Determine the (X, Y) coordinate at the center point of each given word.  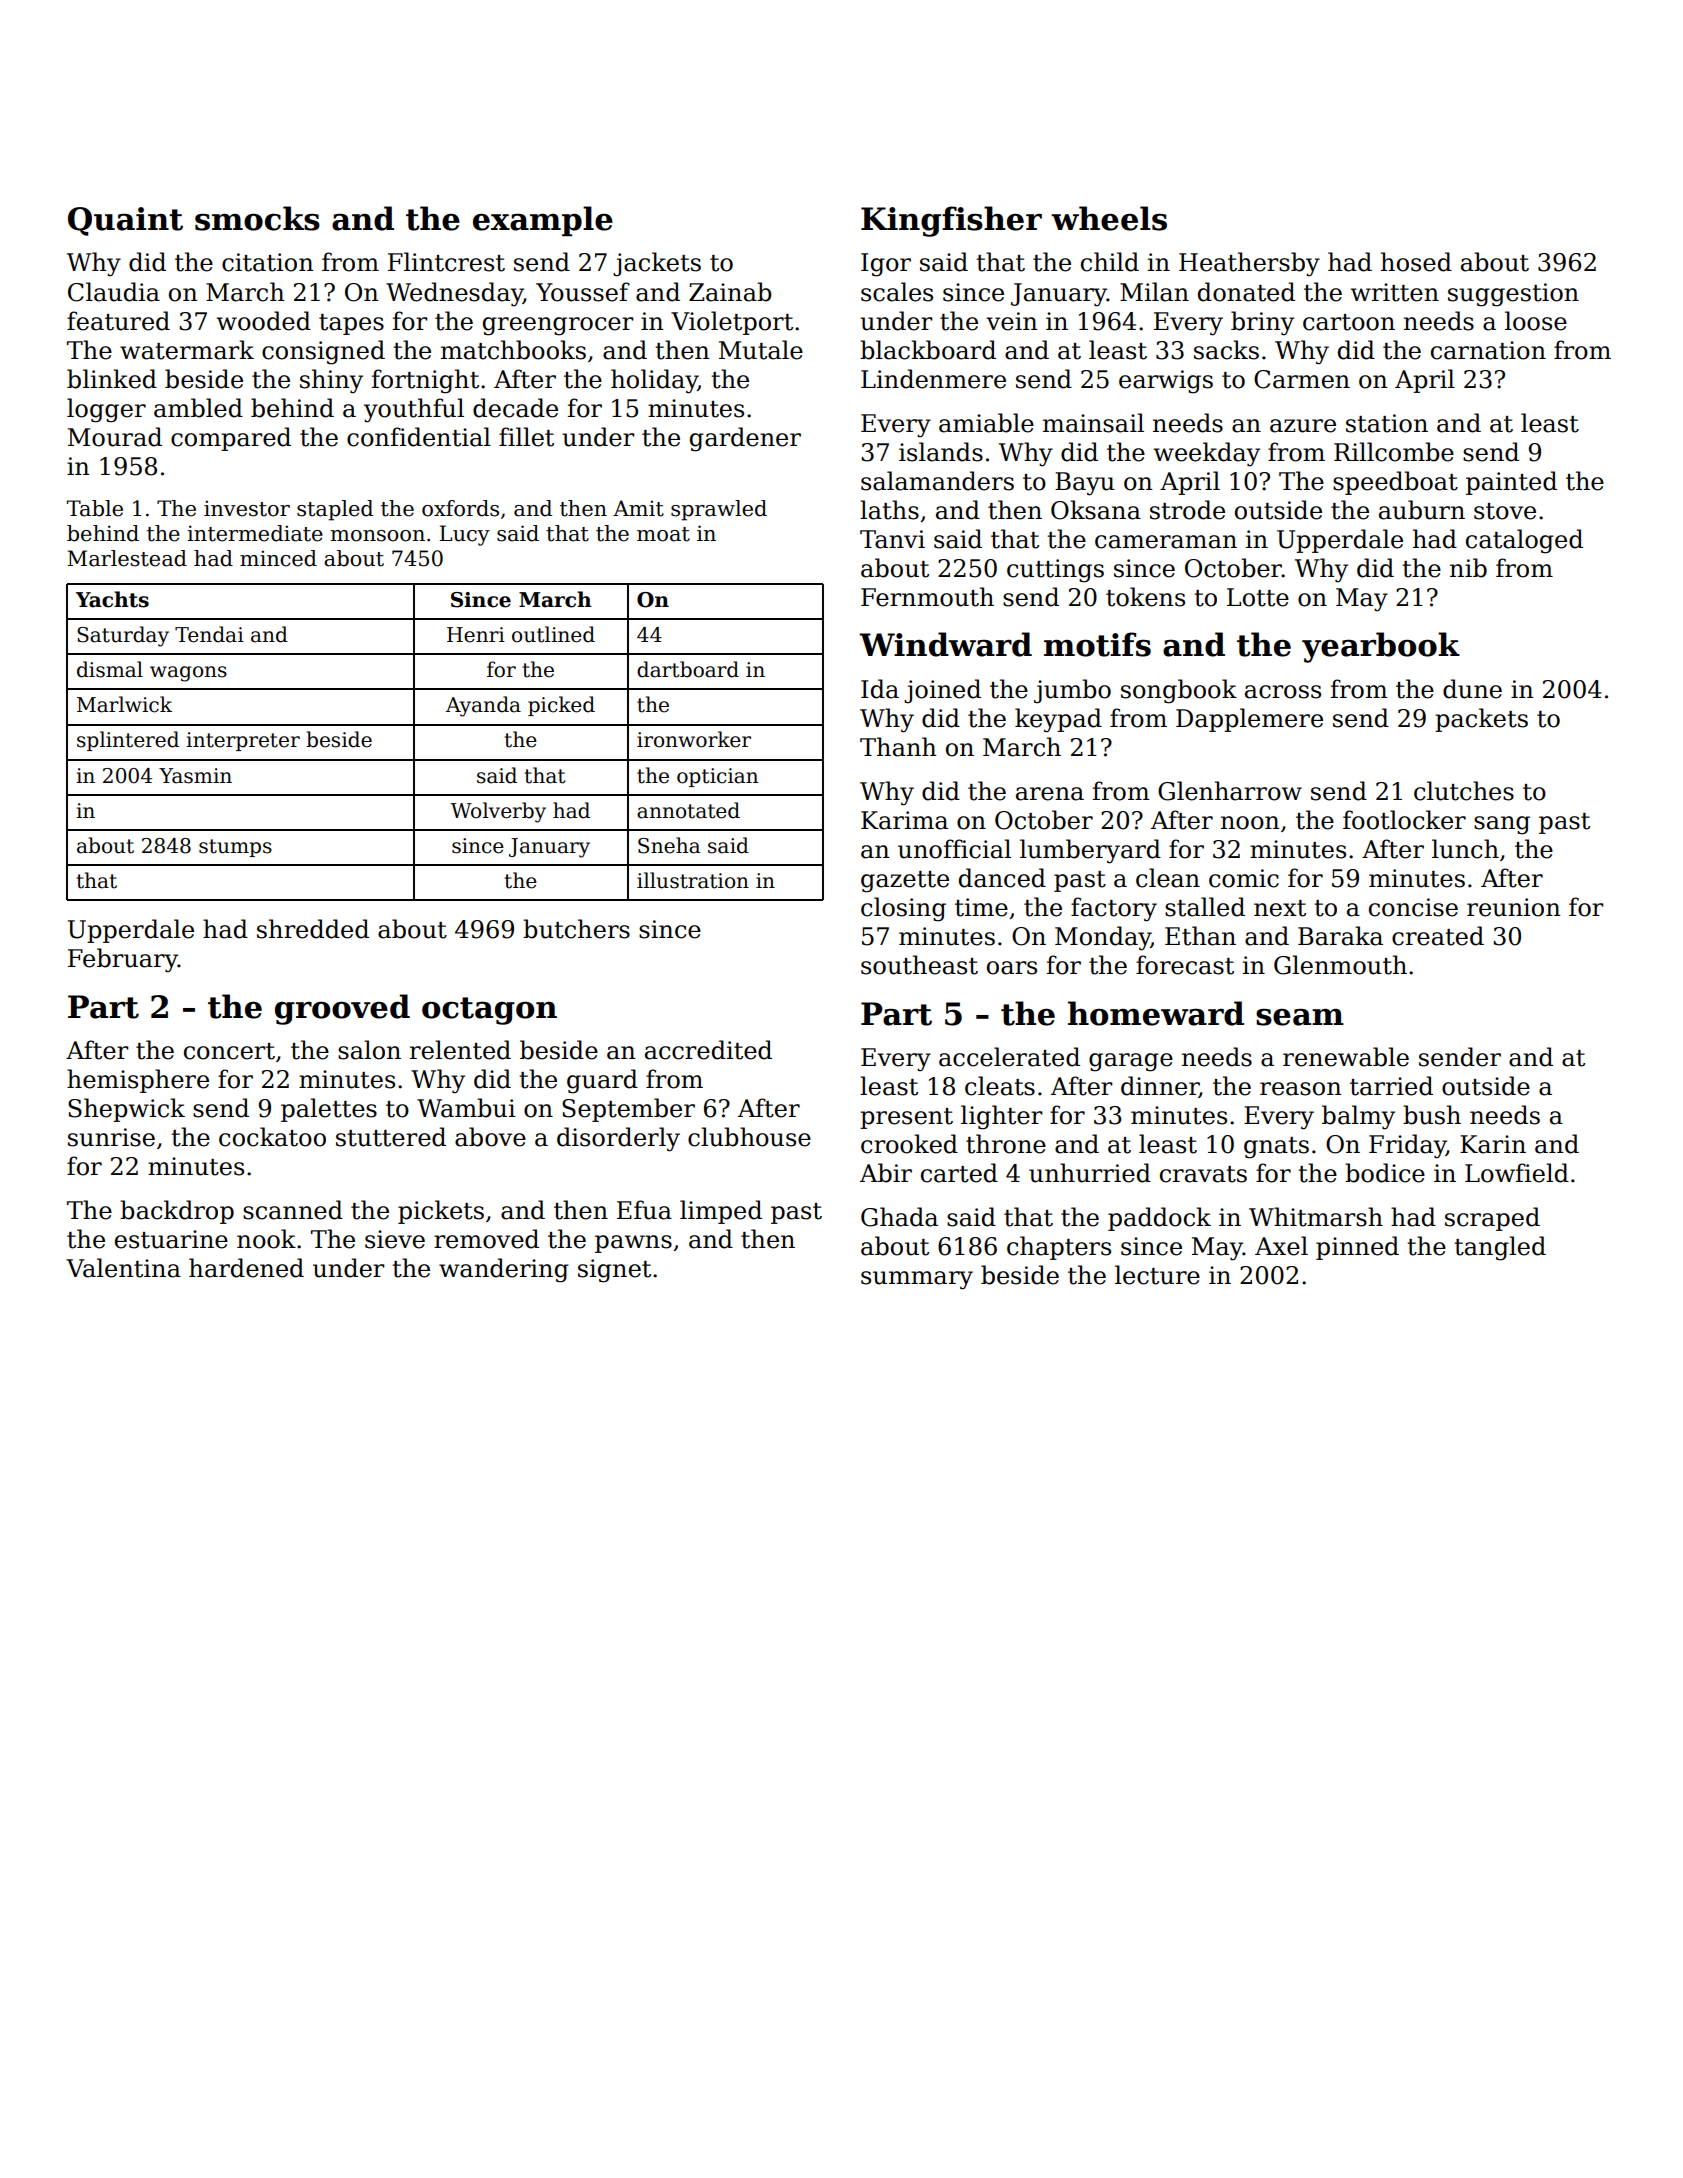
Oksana (1096, 510)
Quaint (125, 221)
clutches (1464, 791)
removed (486, 1239)
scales (897, 292)
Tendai (209, 634)
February (123, 960)
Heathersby (1249, 264)
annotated (688, 810)
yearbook (1381, 647)
